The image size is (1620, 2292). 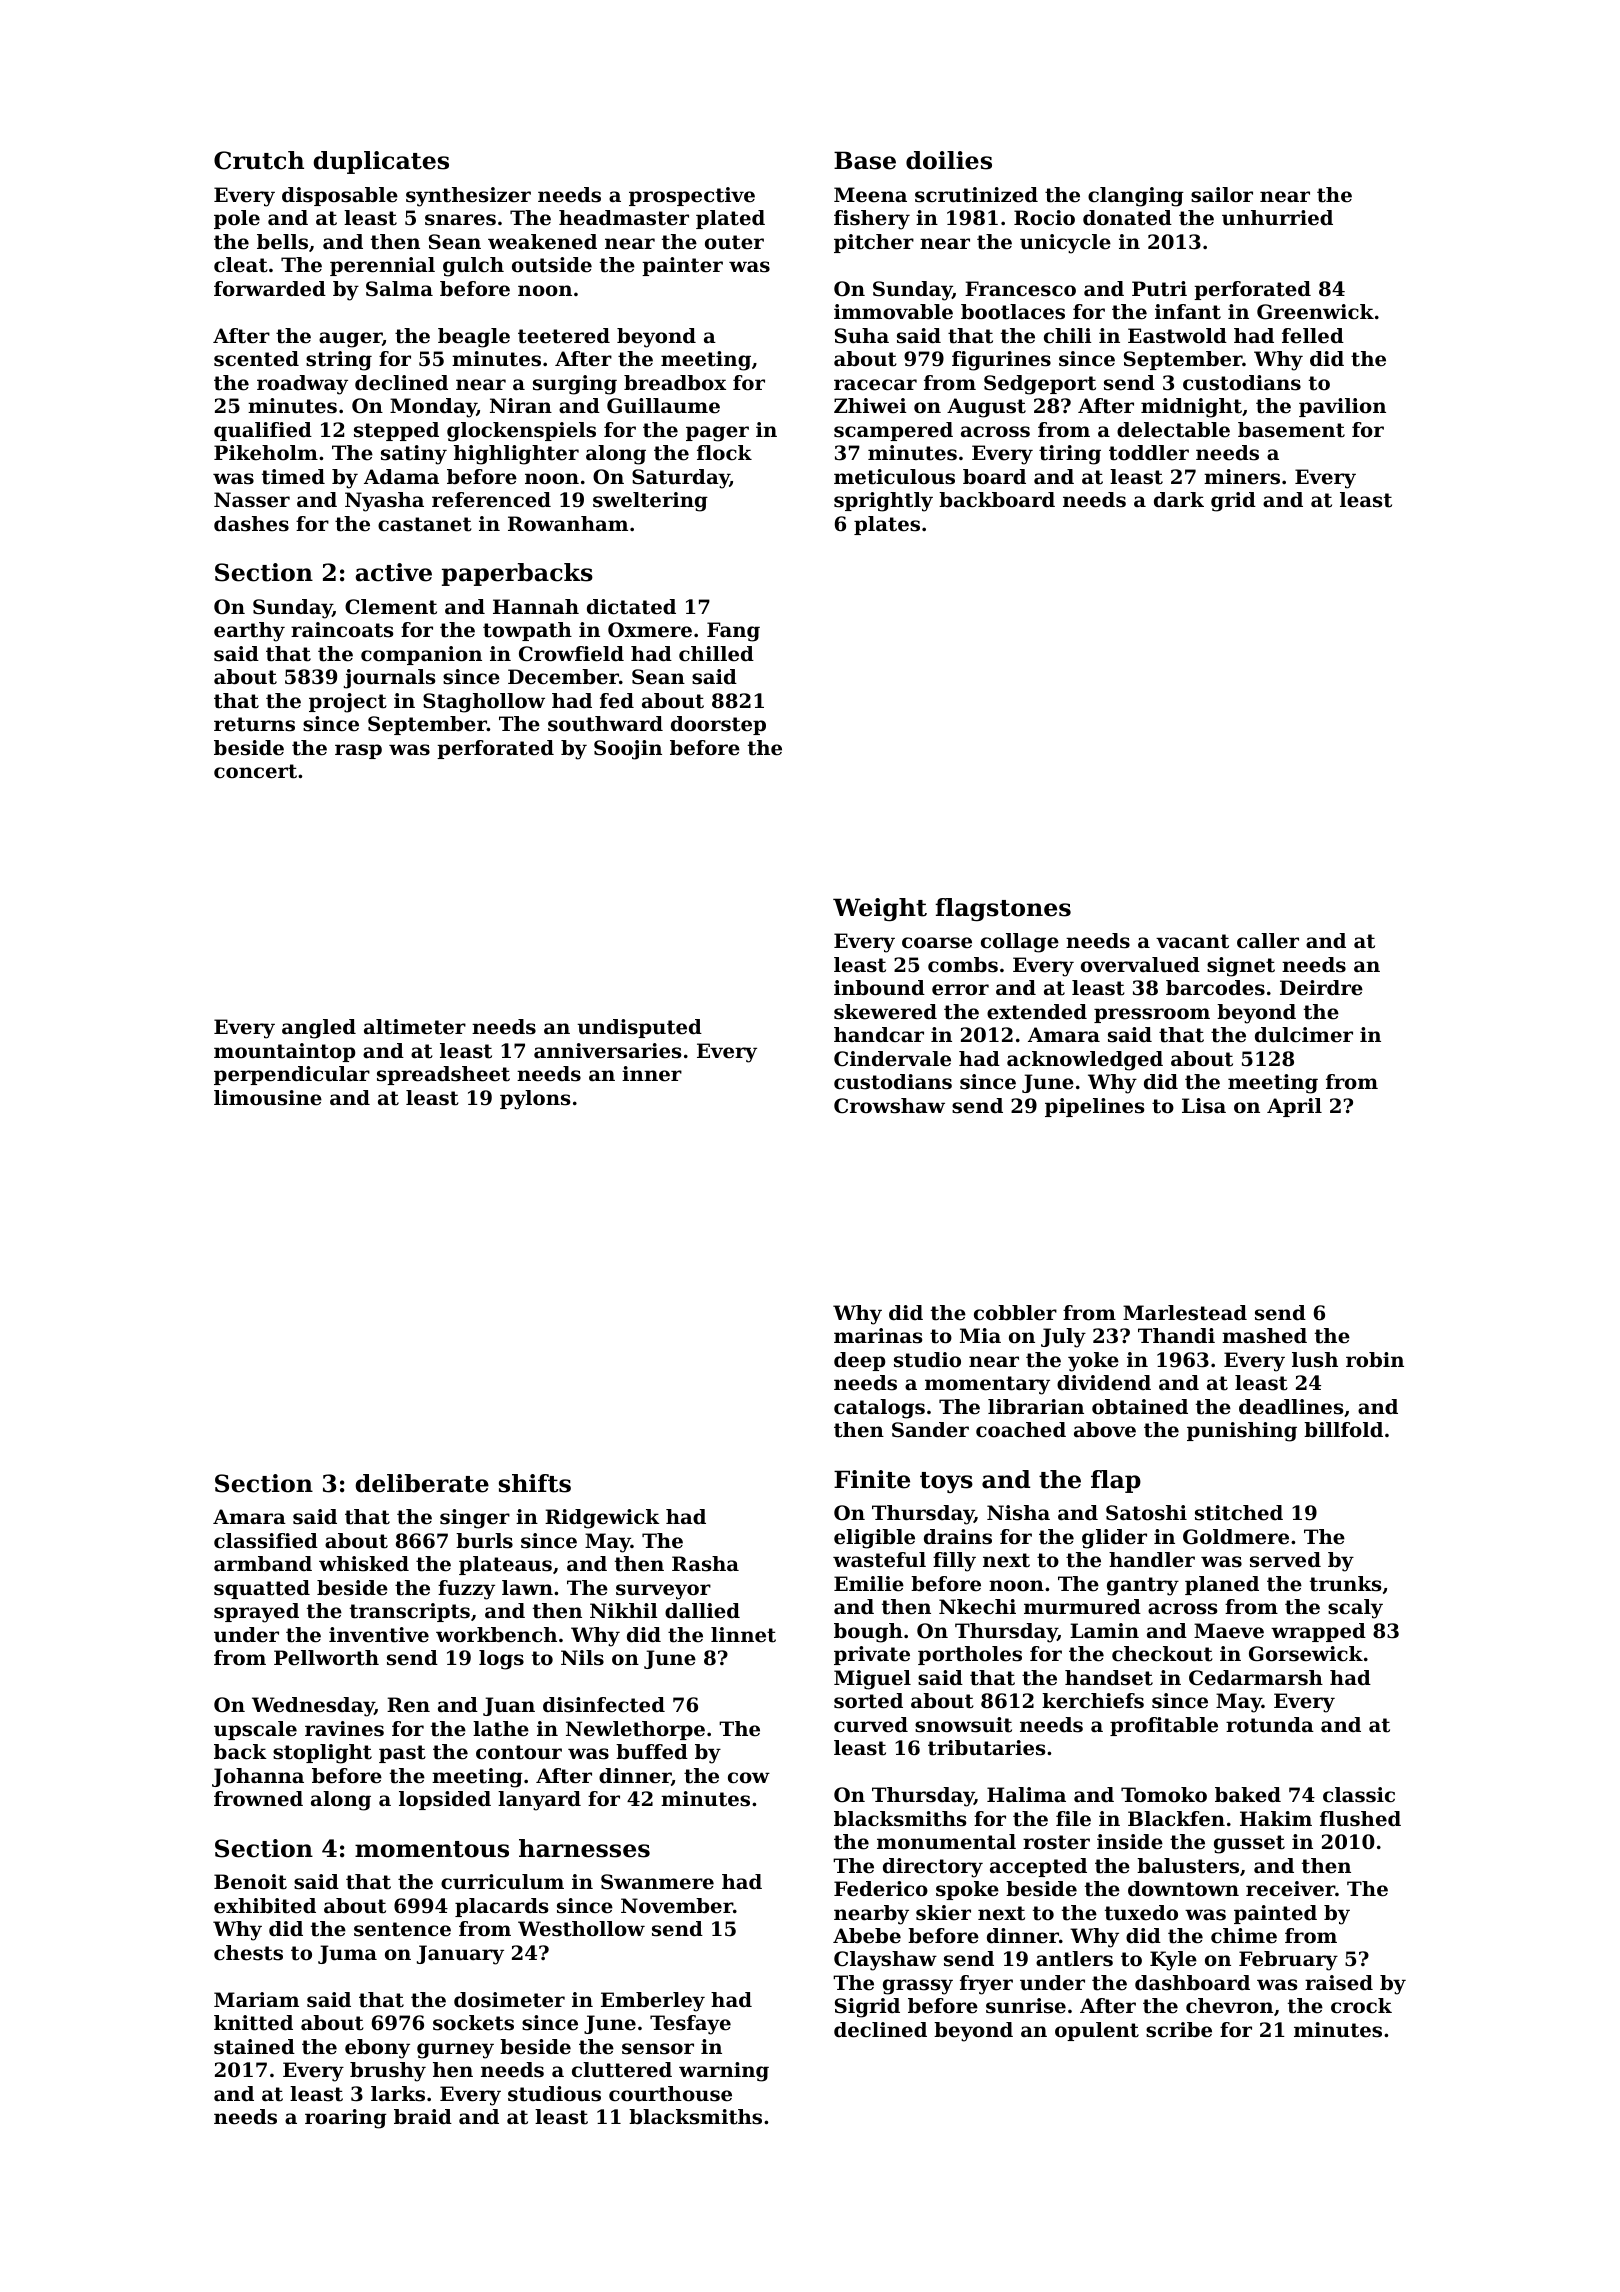 What do you see at coordinates (607, 1051) in the screenshot?
I see `anniversaries` at bounding box center [607, 1051].
